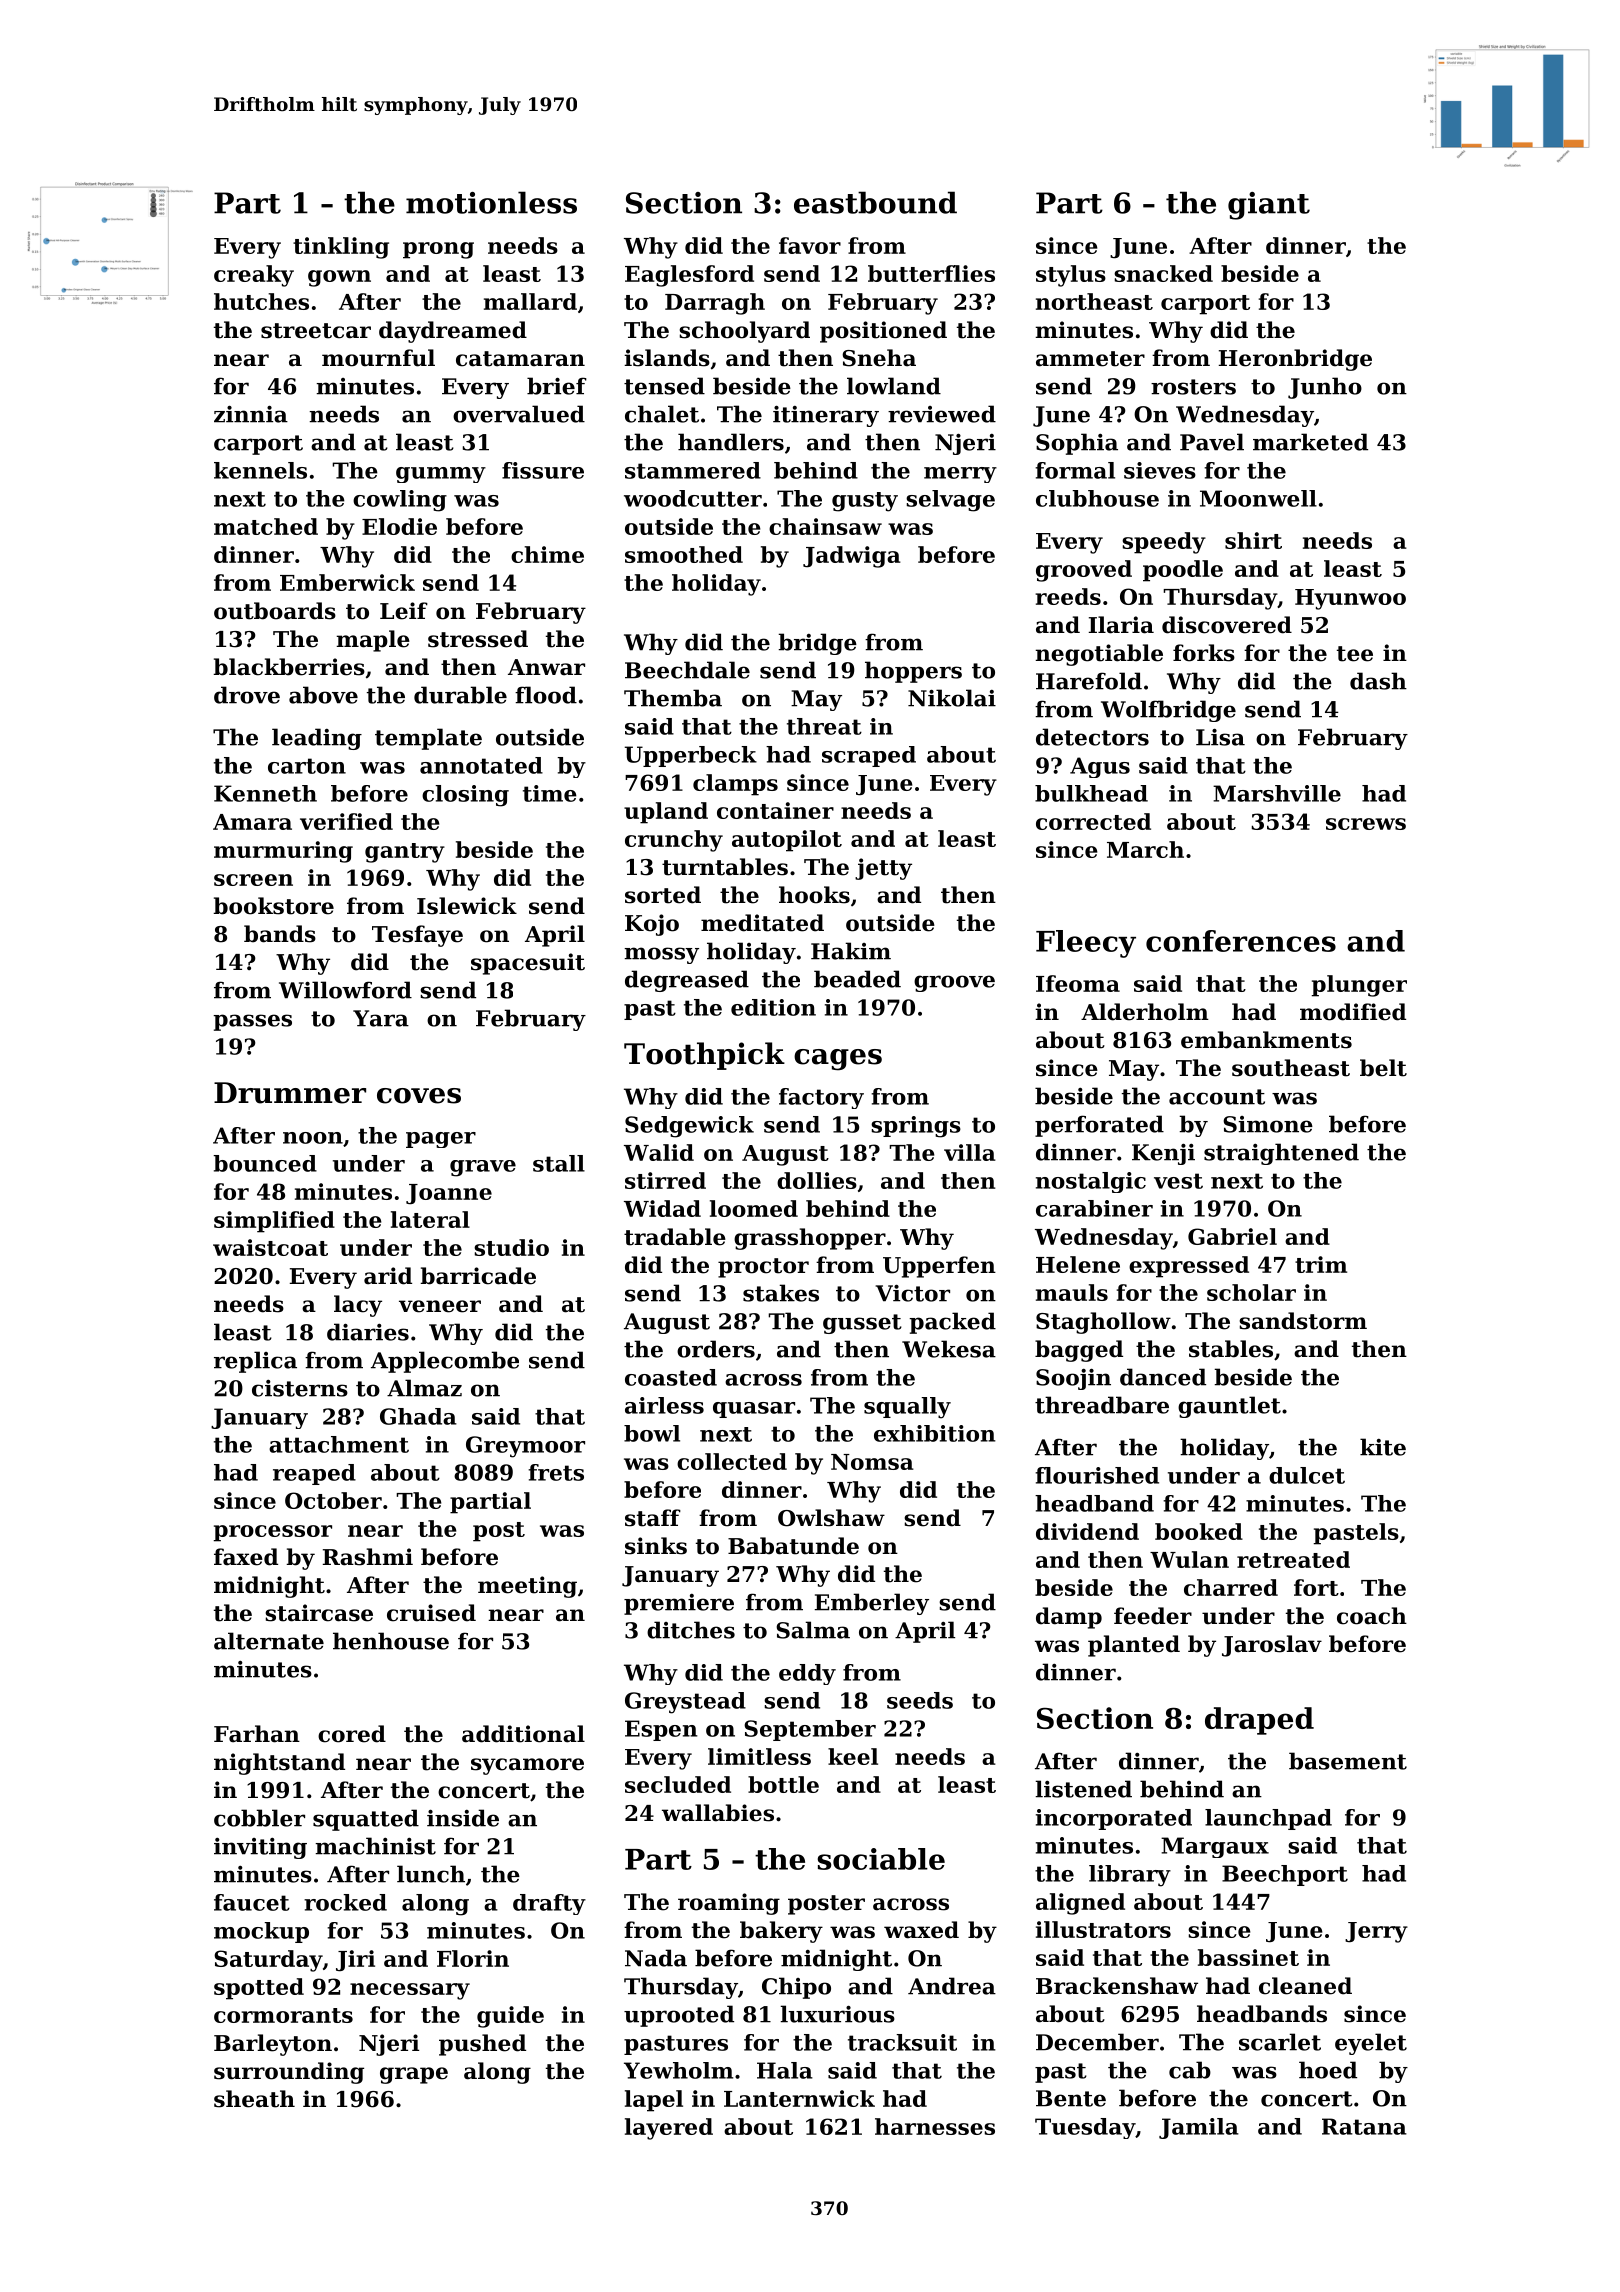 The height and width of the screenshot is (2292, 1620). Describe the element at coordinates (875, 202) in the screenshot. I see `eastbound` at that location.
